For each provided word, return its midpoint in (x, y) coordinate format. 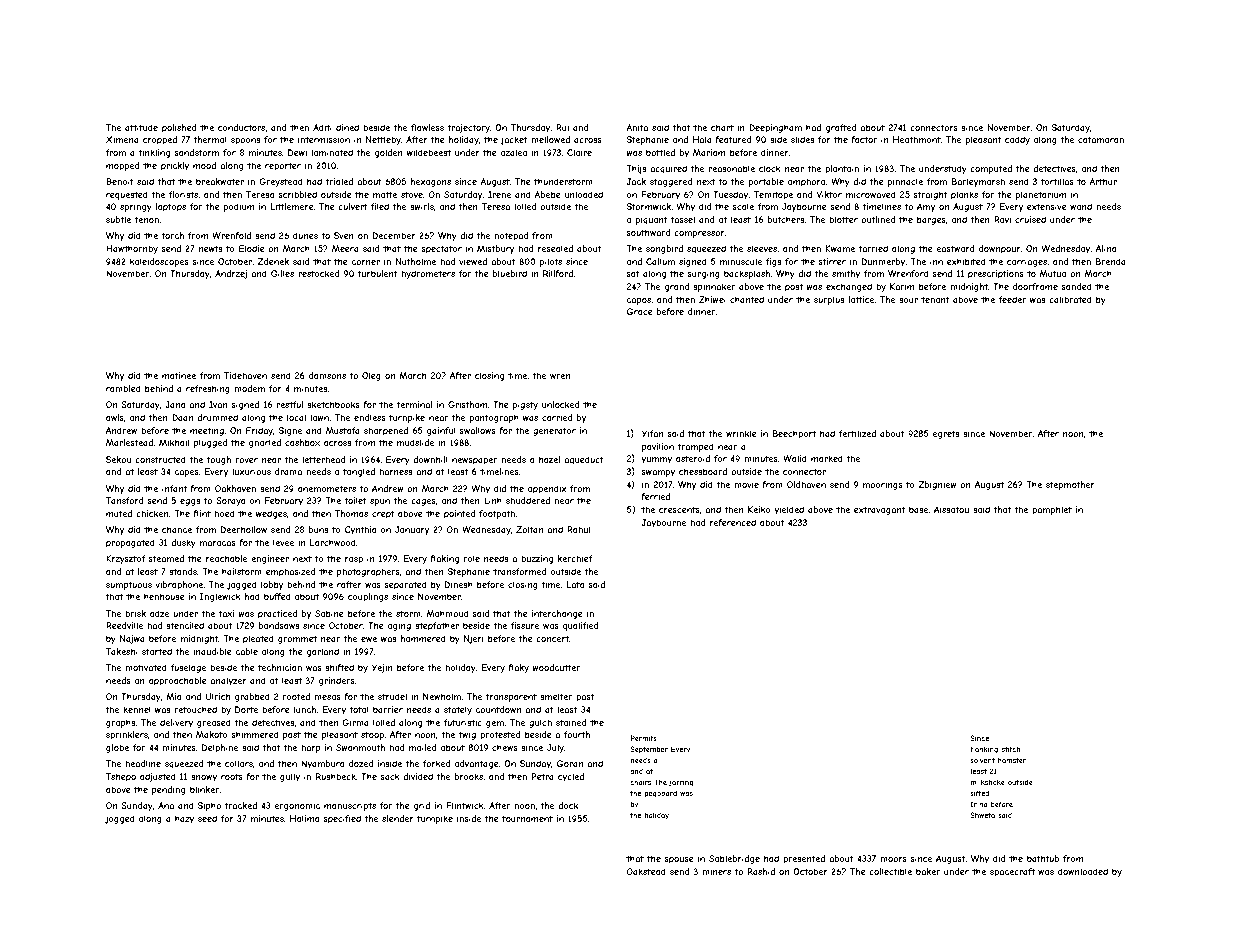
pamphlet (1052, 510)
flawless (427, 127)
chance (177, 529)
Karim (902, 286)
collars (239, 763)
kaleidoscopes (159, 262)
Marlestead (129, 442)
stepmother (1070, 485)
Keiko (759, 509)
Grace (640, 311)
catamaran (1101, 139)
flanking (984, 750)
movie (746, 484)
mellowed (550, 139)
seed (207, 818)
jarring (681, 783)
